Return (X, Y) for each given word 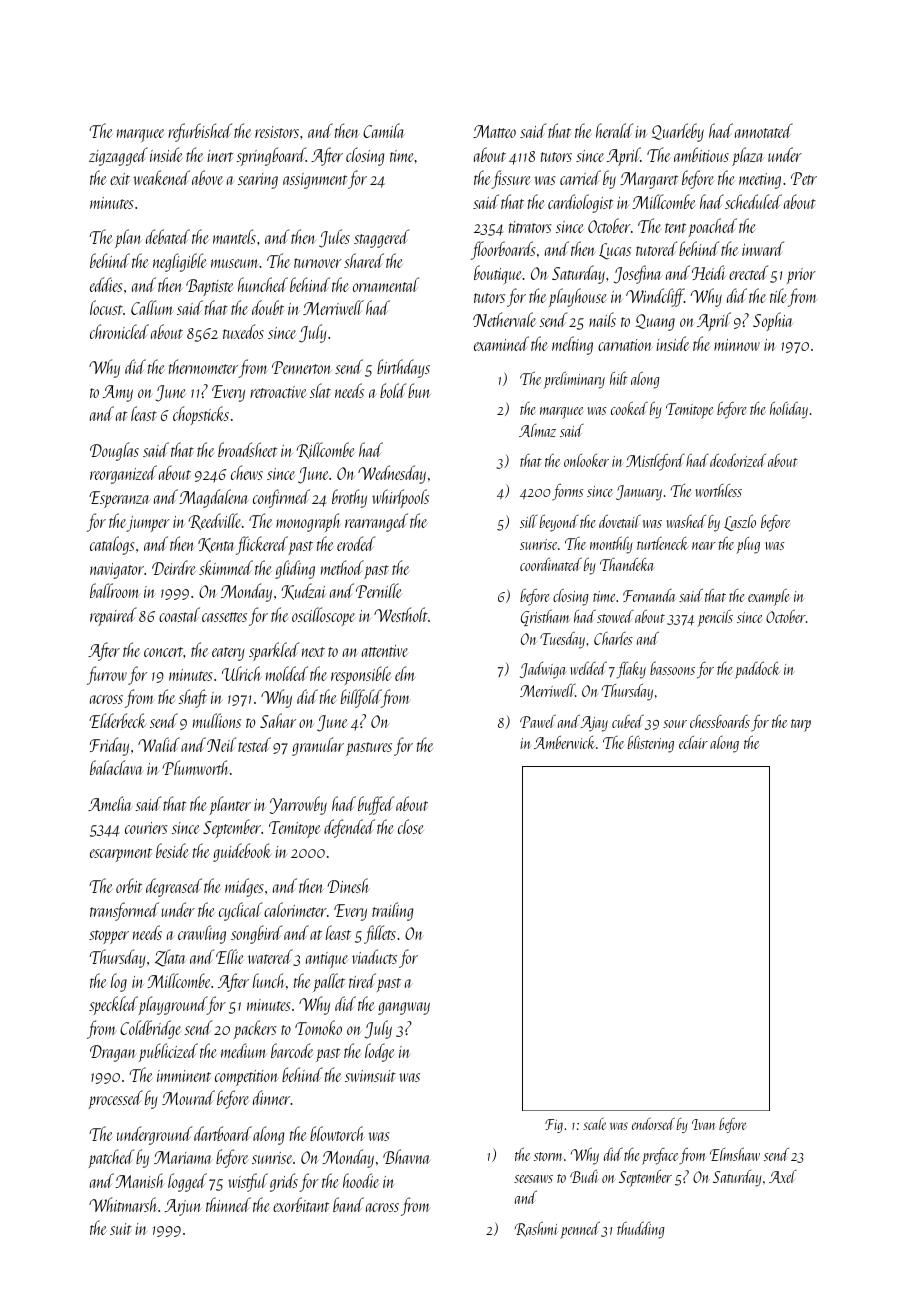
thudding (641, 1230)
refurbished (200, 132)
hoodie (361, 1180)
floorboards (503, 250)
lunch (269, 980)
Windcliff (655, 297)
